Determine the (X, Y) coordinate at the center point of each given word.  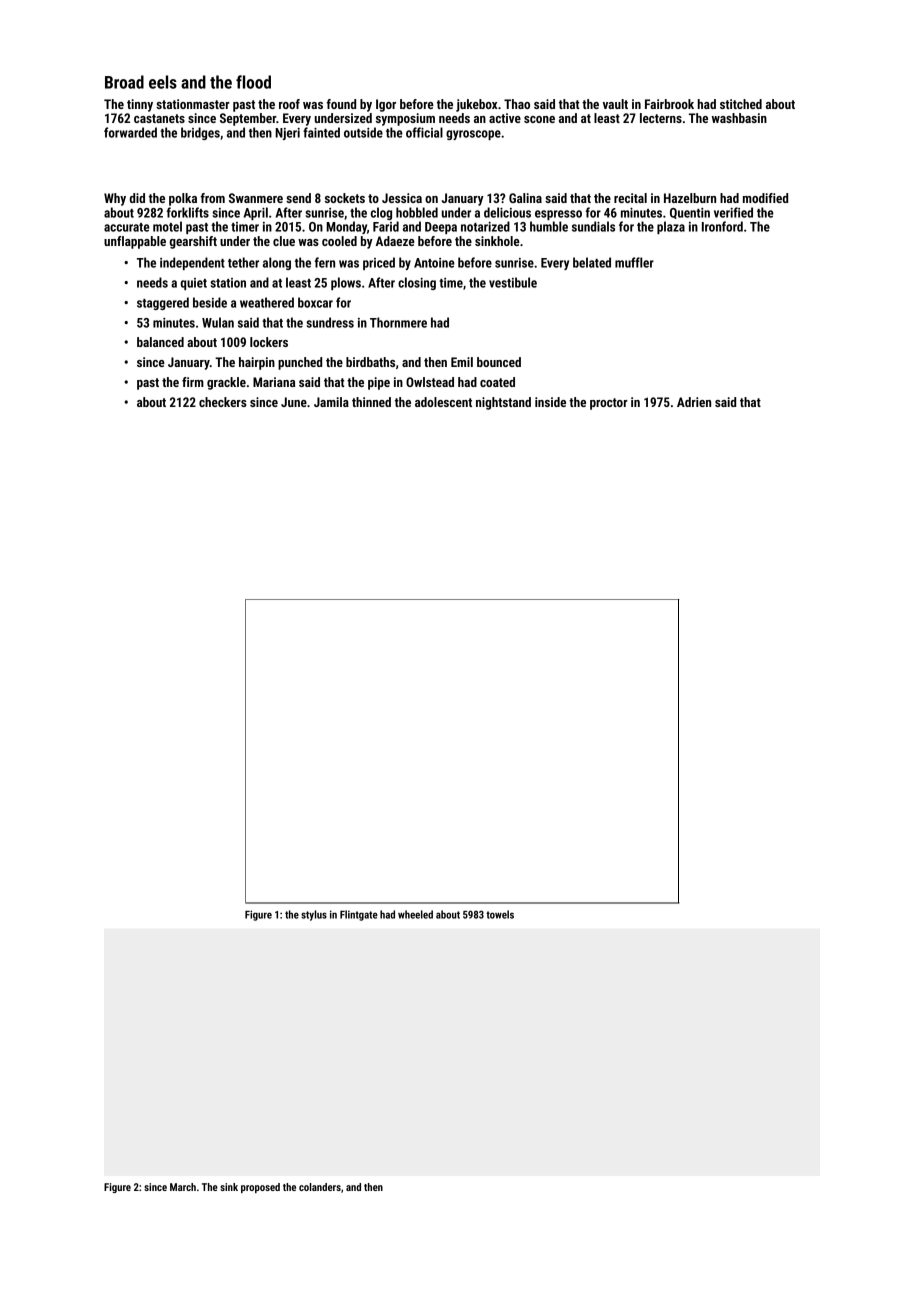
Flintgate (359, 915)
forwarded (130, 132)
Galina (525, 198)
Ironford (722, 226)
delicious (507, 212)
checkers (223, 402)
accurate (127, 227)
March (183, 1187)
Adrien (694, 402)
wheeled (415, 914)
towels (500, 914)
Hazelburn (690, 198)
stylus (314, 915)
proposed (260, 1188)
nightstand (503, 403)
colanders (320, 1187)
